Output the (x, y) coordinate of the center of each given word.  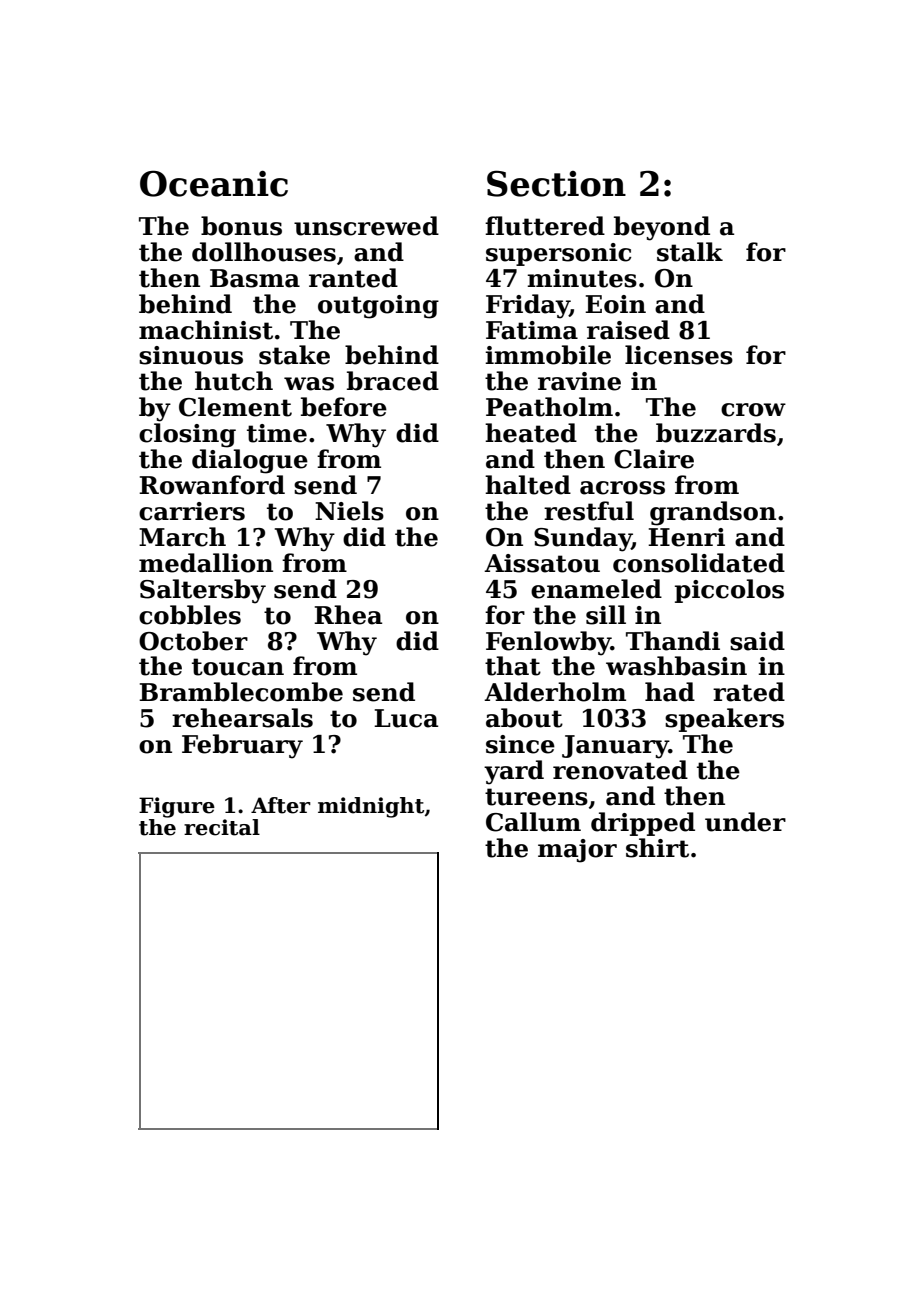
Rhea (348, 615)
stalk (690, 252)
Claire (654, 459)
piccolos (729, 591)
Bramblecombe (241, 692)
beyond (662, 228)
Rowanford (212, 485)
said (757, 641)
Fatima (532, 330)
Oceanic (214, 183)
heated (531, 433)
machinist (206, 330)
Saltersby (203, 591)
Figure (177, 807)
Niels (349, 511)
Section (556, 183)
